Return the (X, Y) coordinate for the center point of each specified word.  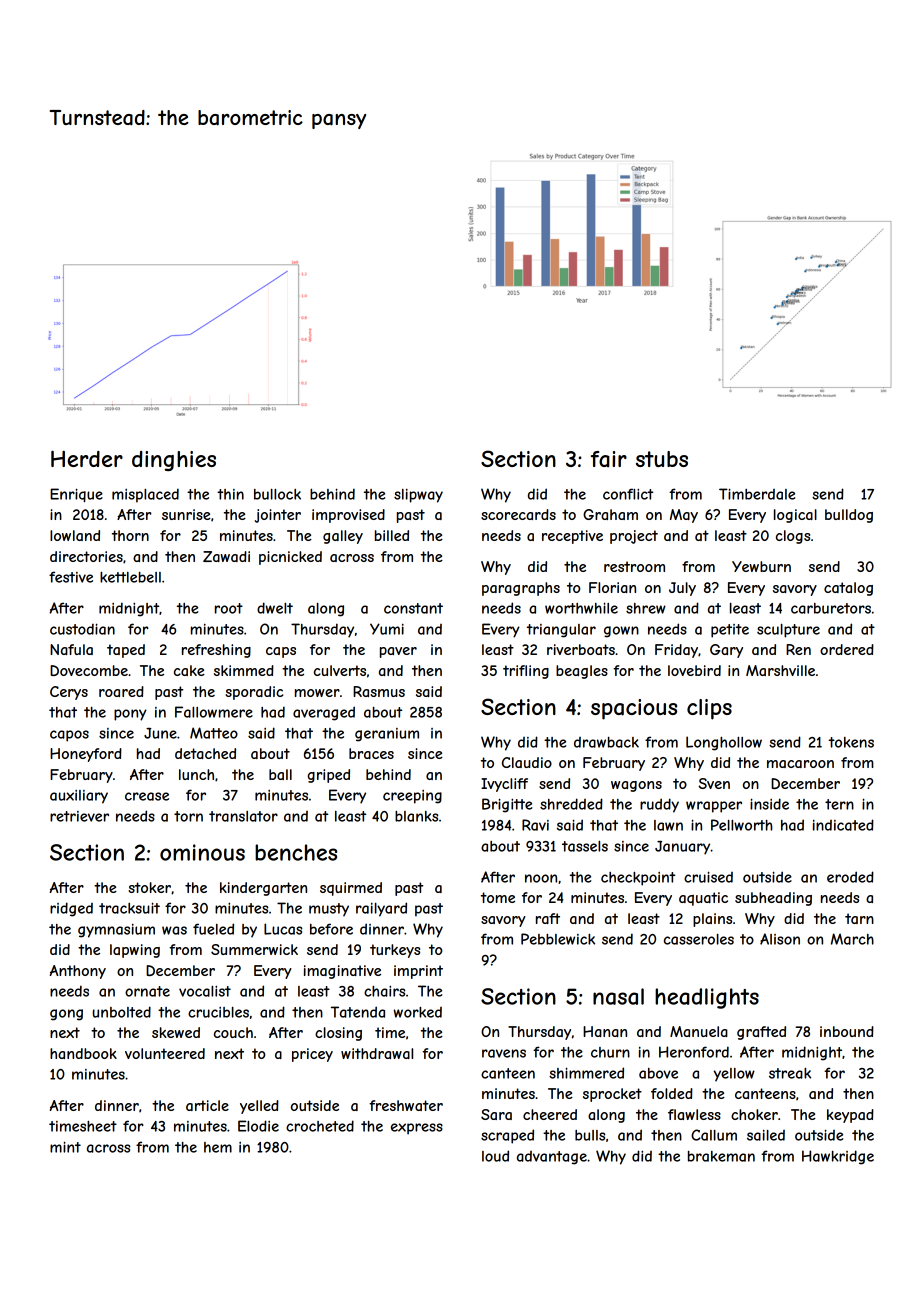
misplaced (145, 495)
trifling (526, 672)
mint (65, 1147)
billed (392, 535)
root (229, 608)
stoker (149, 887)
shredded (571, 804)
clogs (793, 537)
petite (730, 631)
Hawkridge (838, 1157)
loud (495, 1156)
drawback (606, 742)
